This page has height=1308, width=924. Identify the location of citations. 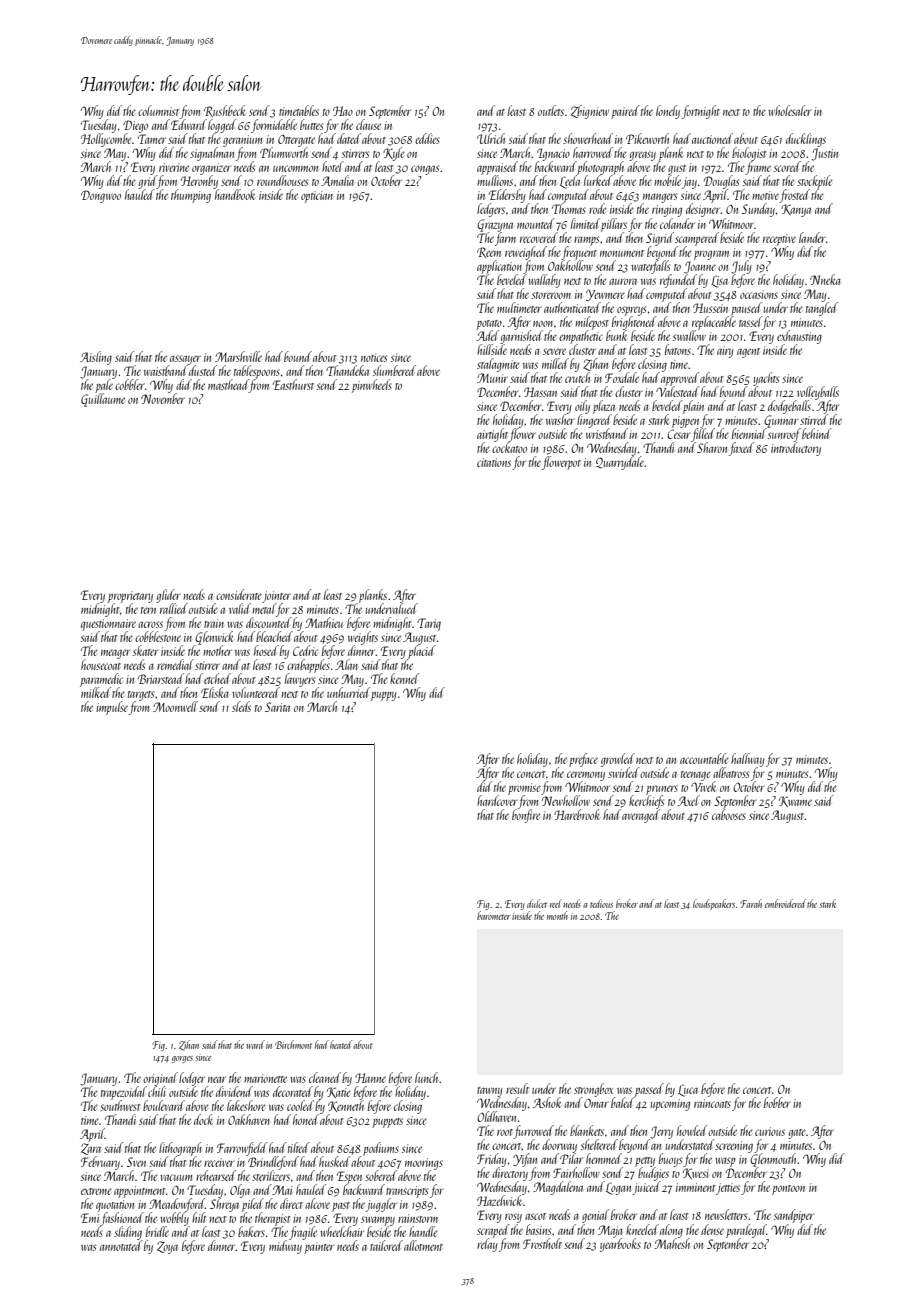
(494, 462).
